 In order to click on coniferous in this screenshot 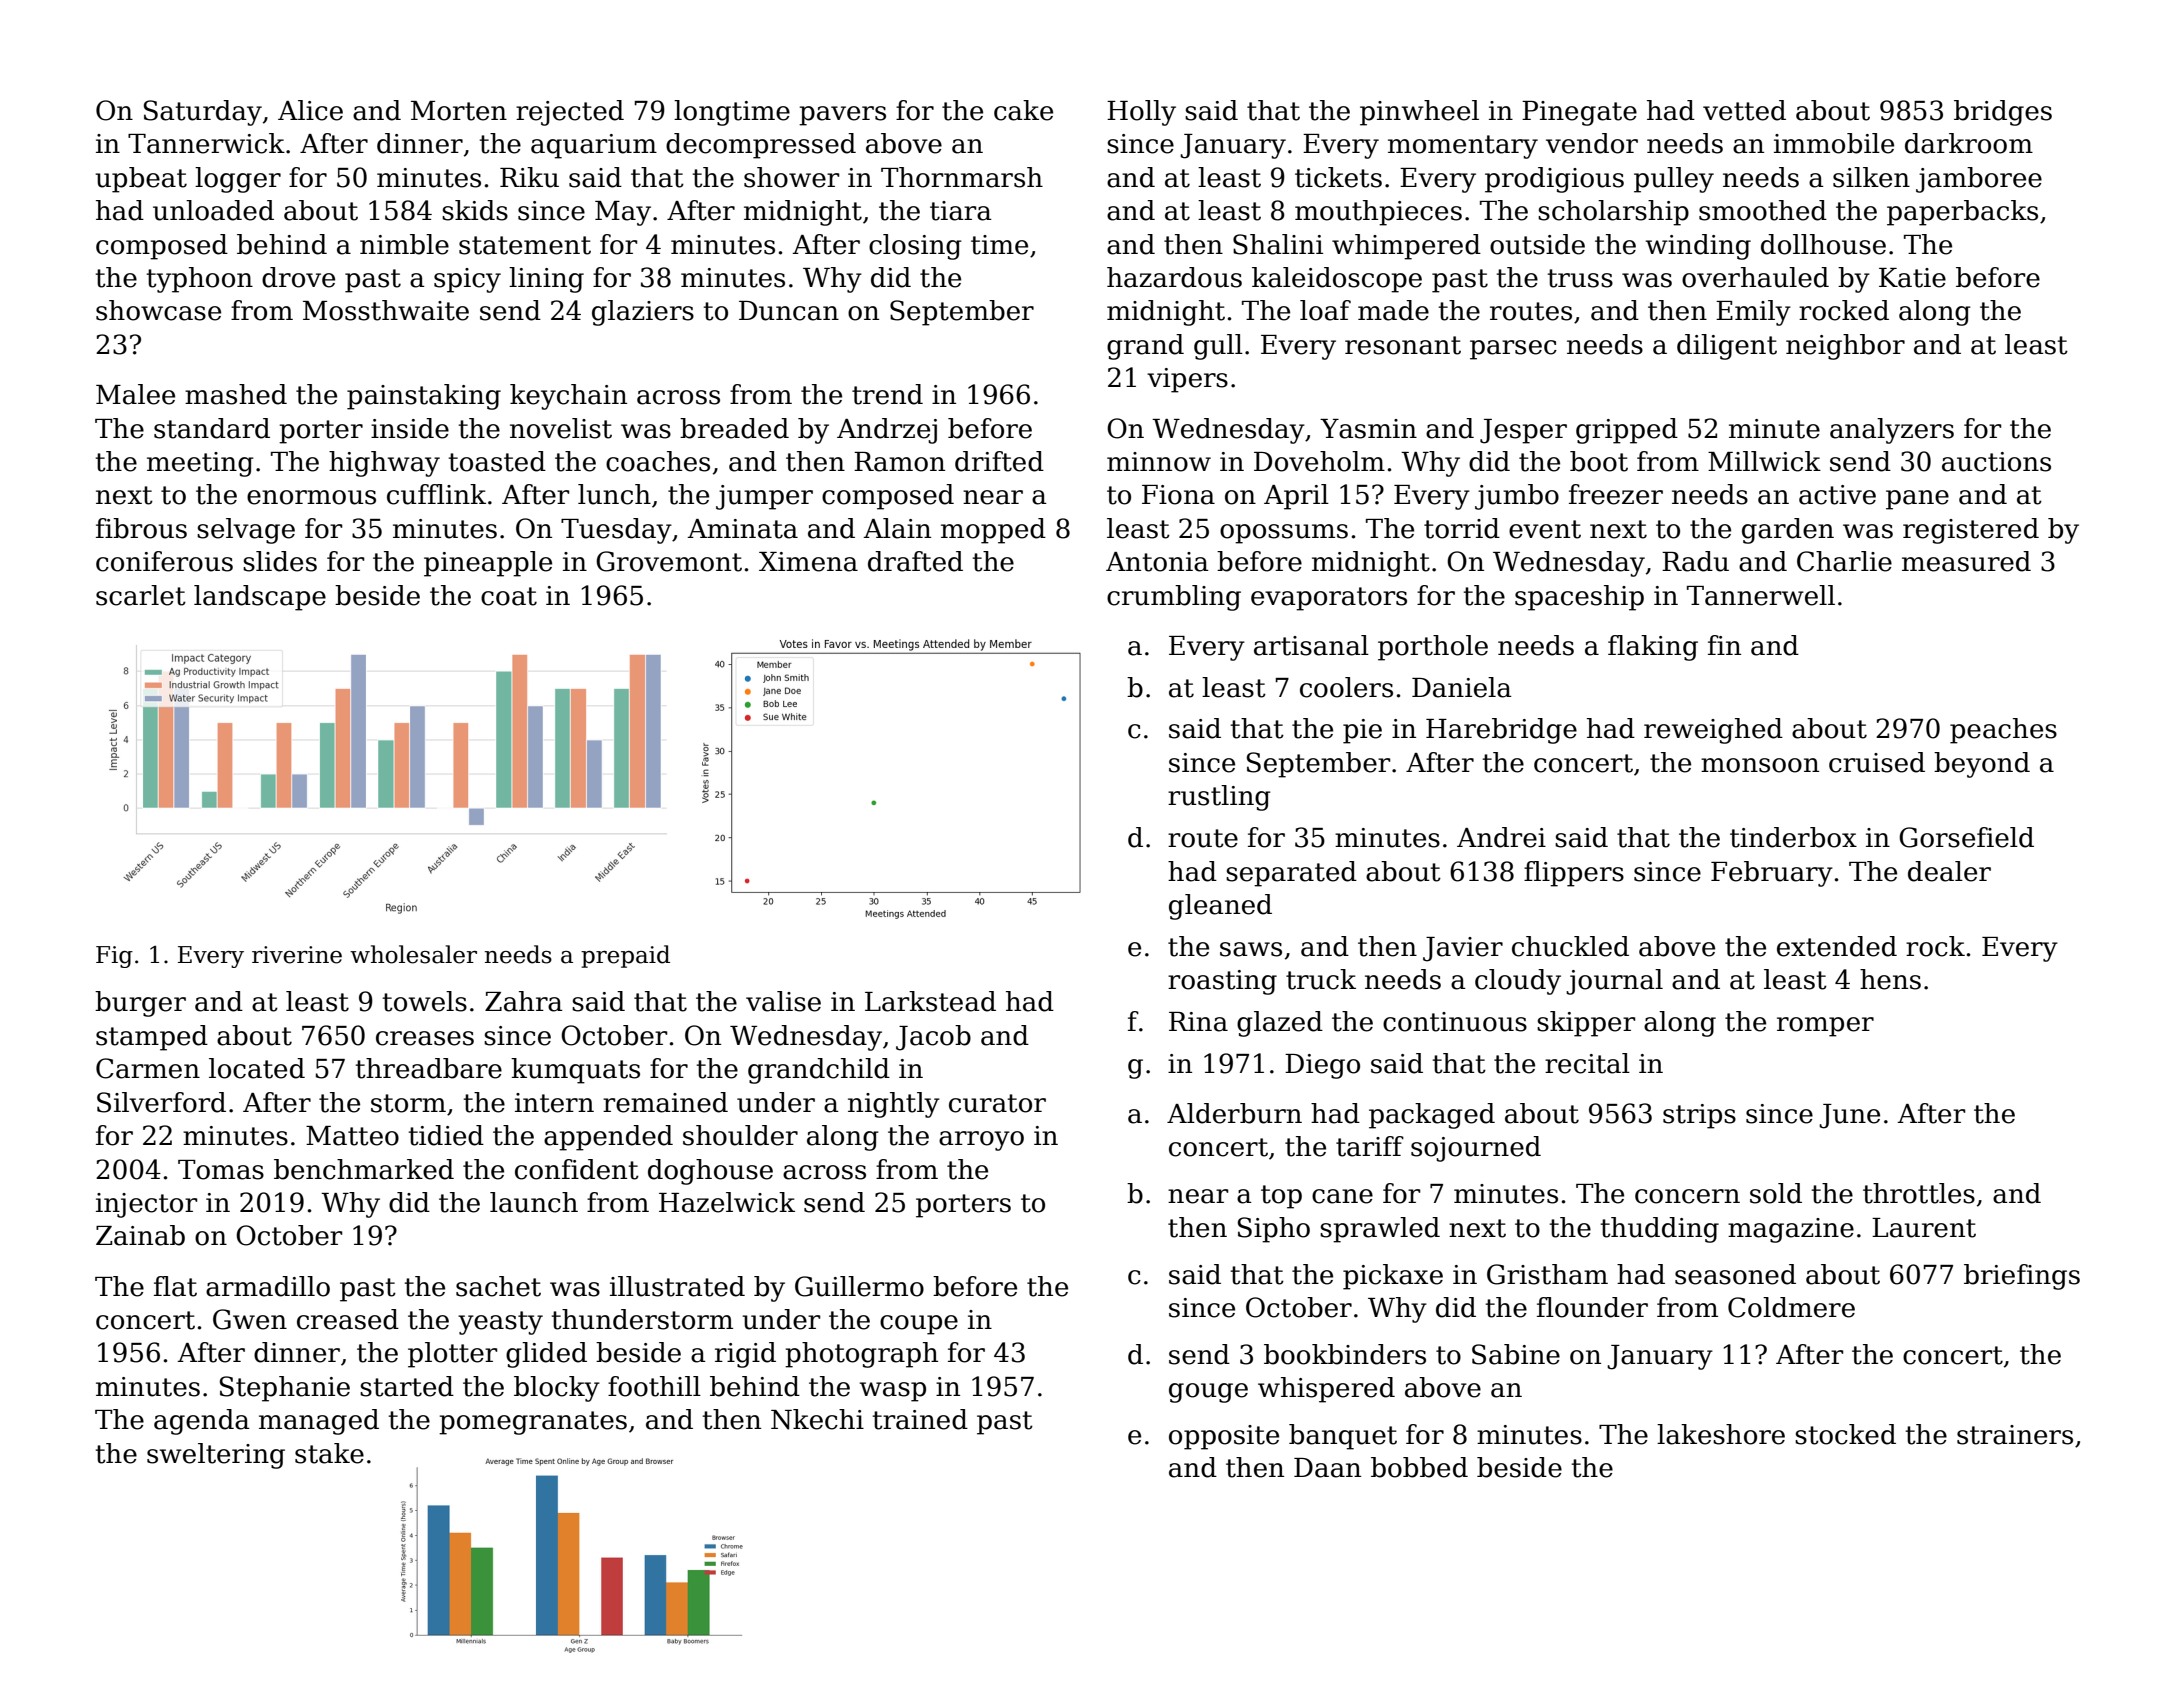, I will do `click(164, 561)`.
